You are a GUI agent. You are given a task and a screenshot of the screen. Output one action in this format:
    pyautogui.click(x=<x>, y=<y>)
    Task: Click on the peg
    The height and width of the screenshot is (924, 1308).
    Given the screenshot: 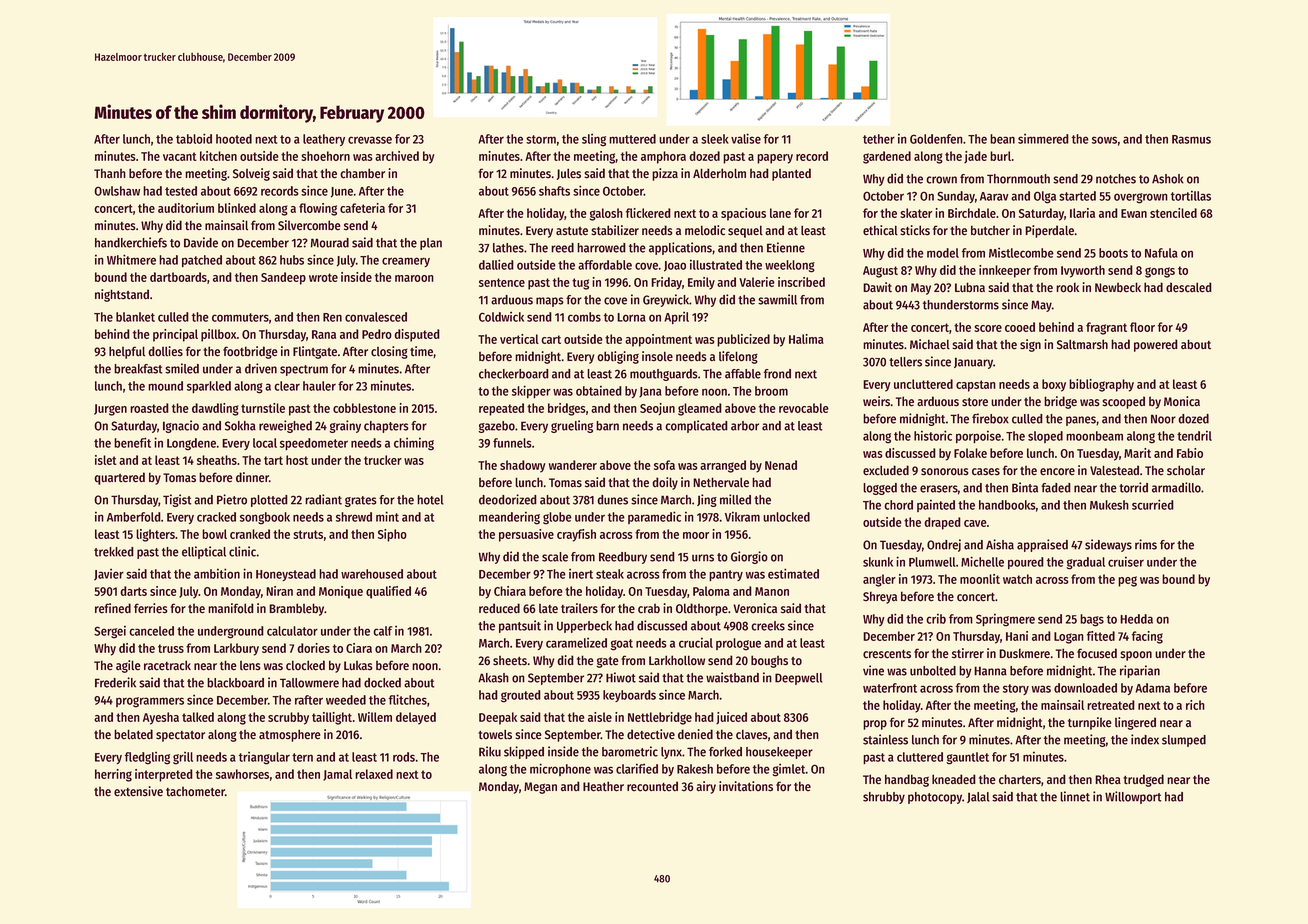 What is the action you would take?
    pyautogui.click(x=1127, y=581)
